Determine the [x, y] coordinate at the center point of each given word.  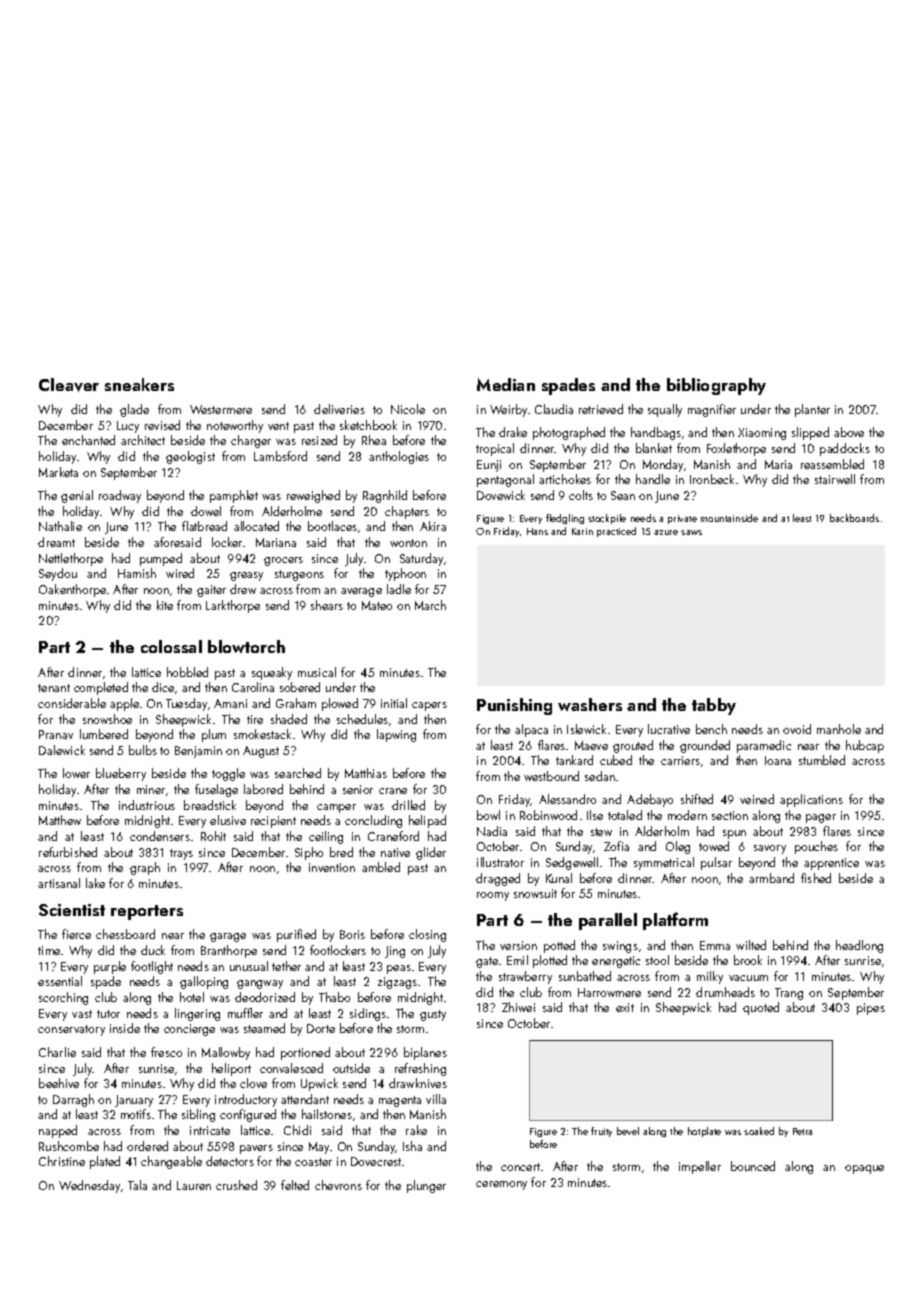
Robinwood [548, 815]
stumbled [822, 760]
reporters [147, 912]
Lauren [194, 1185]
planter [812, 410]
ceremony [501, 1185]
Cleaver [69, 385]
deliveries [339, 409]
